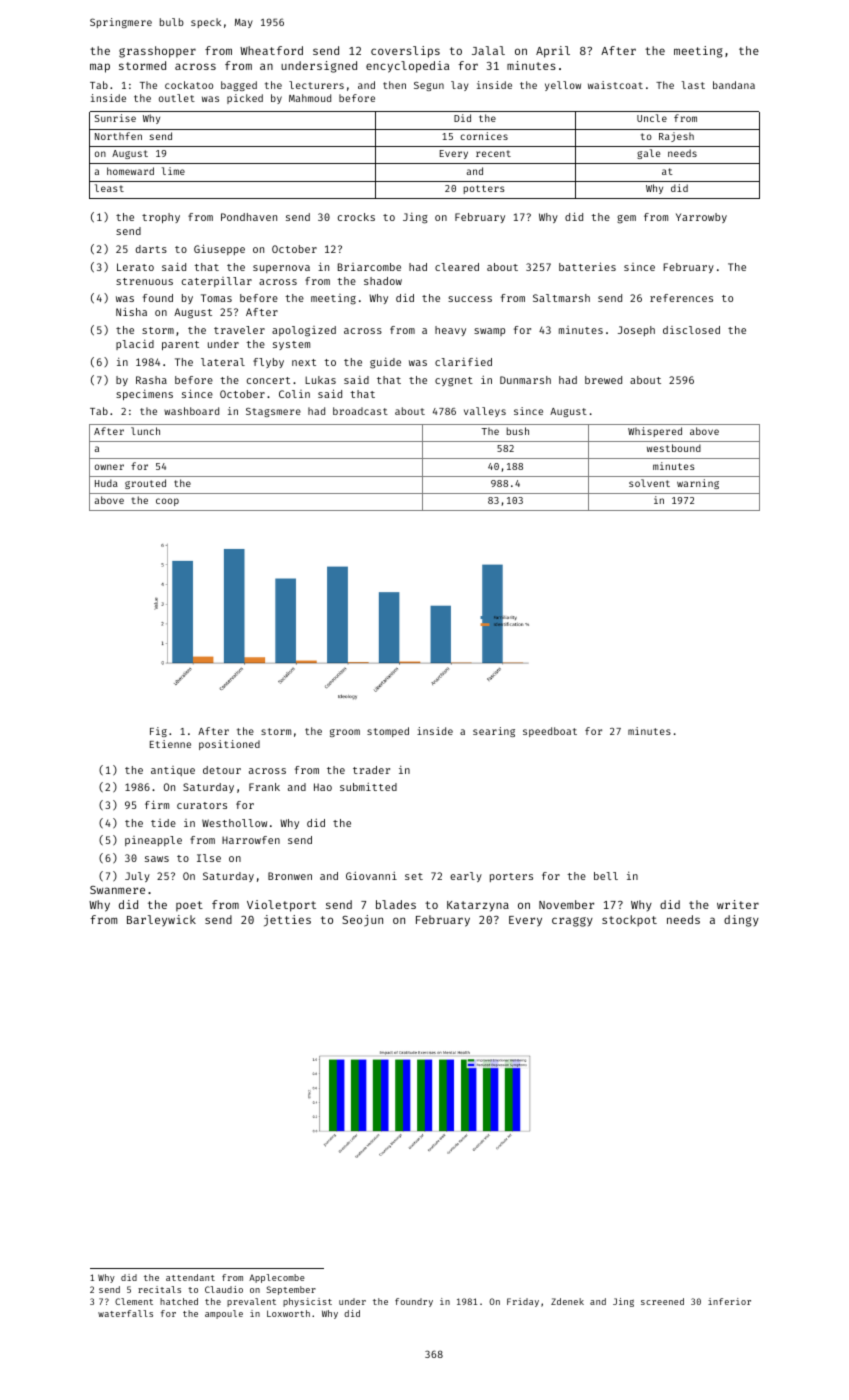  Describe the element at coordinates (307, 1302) in the page. I see `physicist` at that location.
